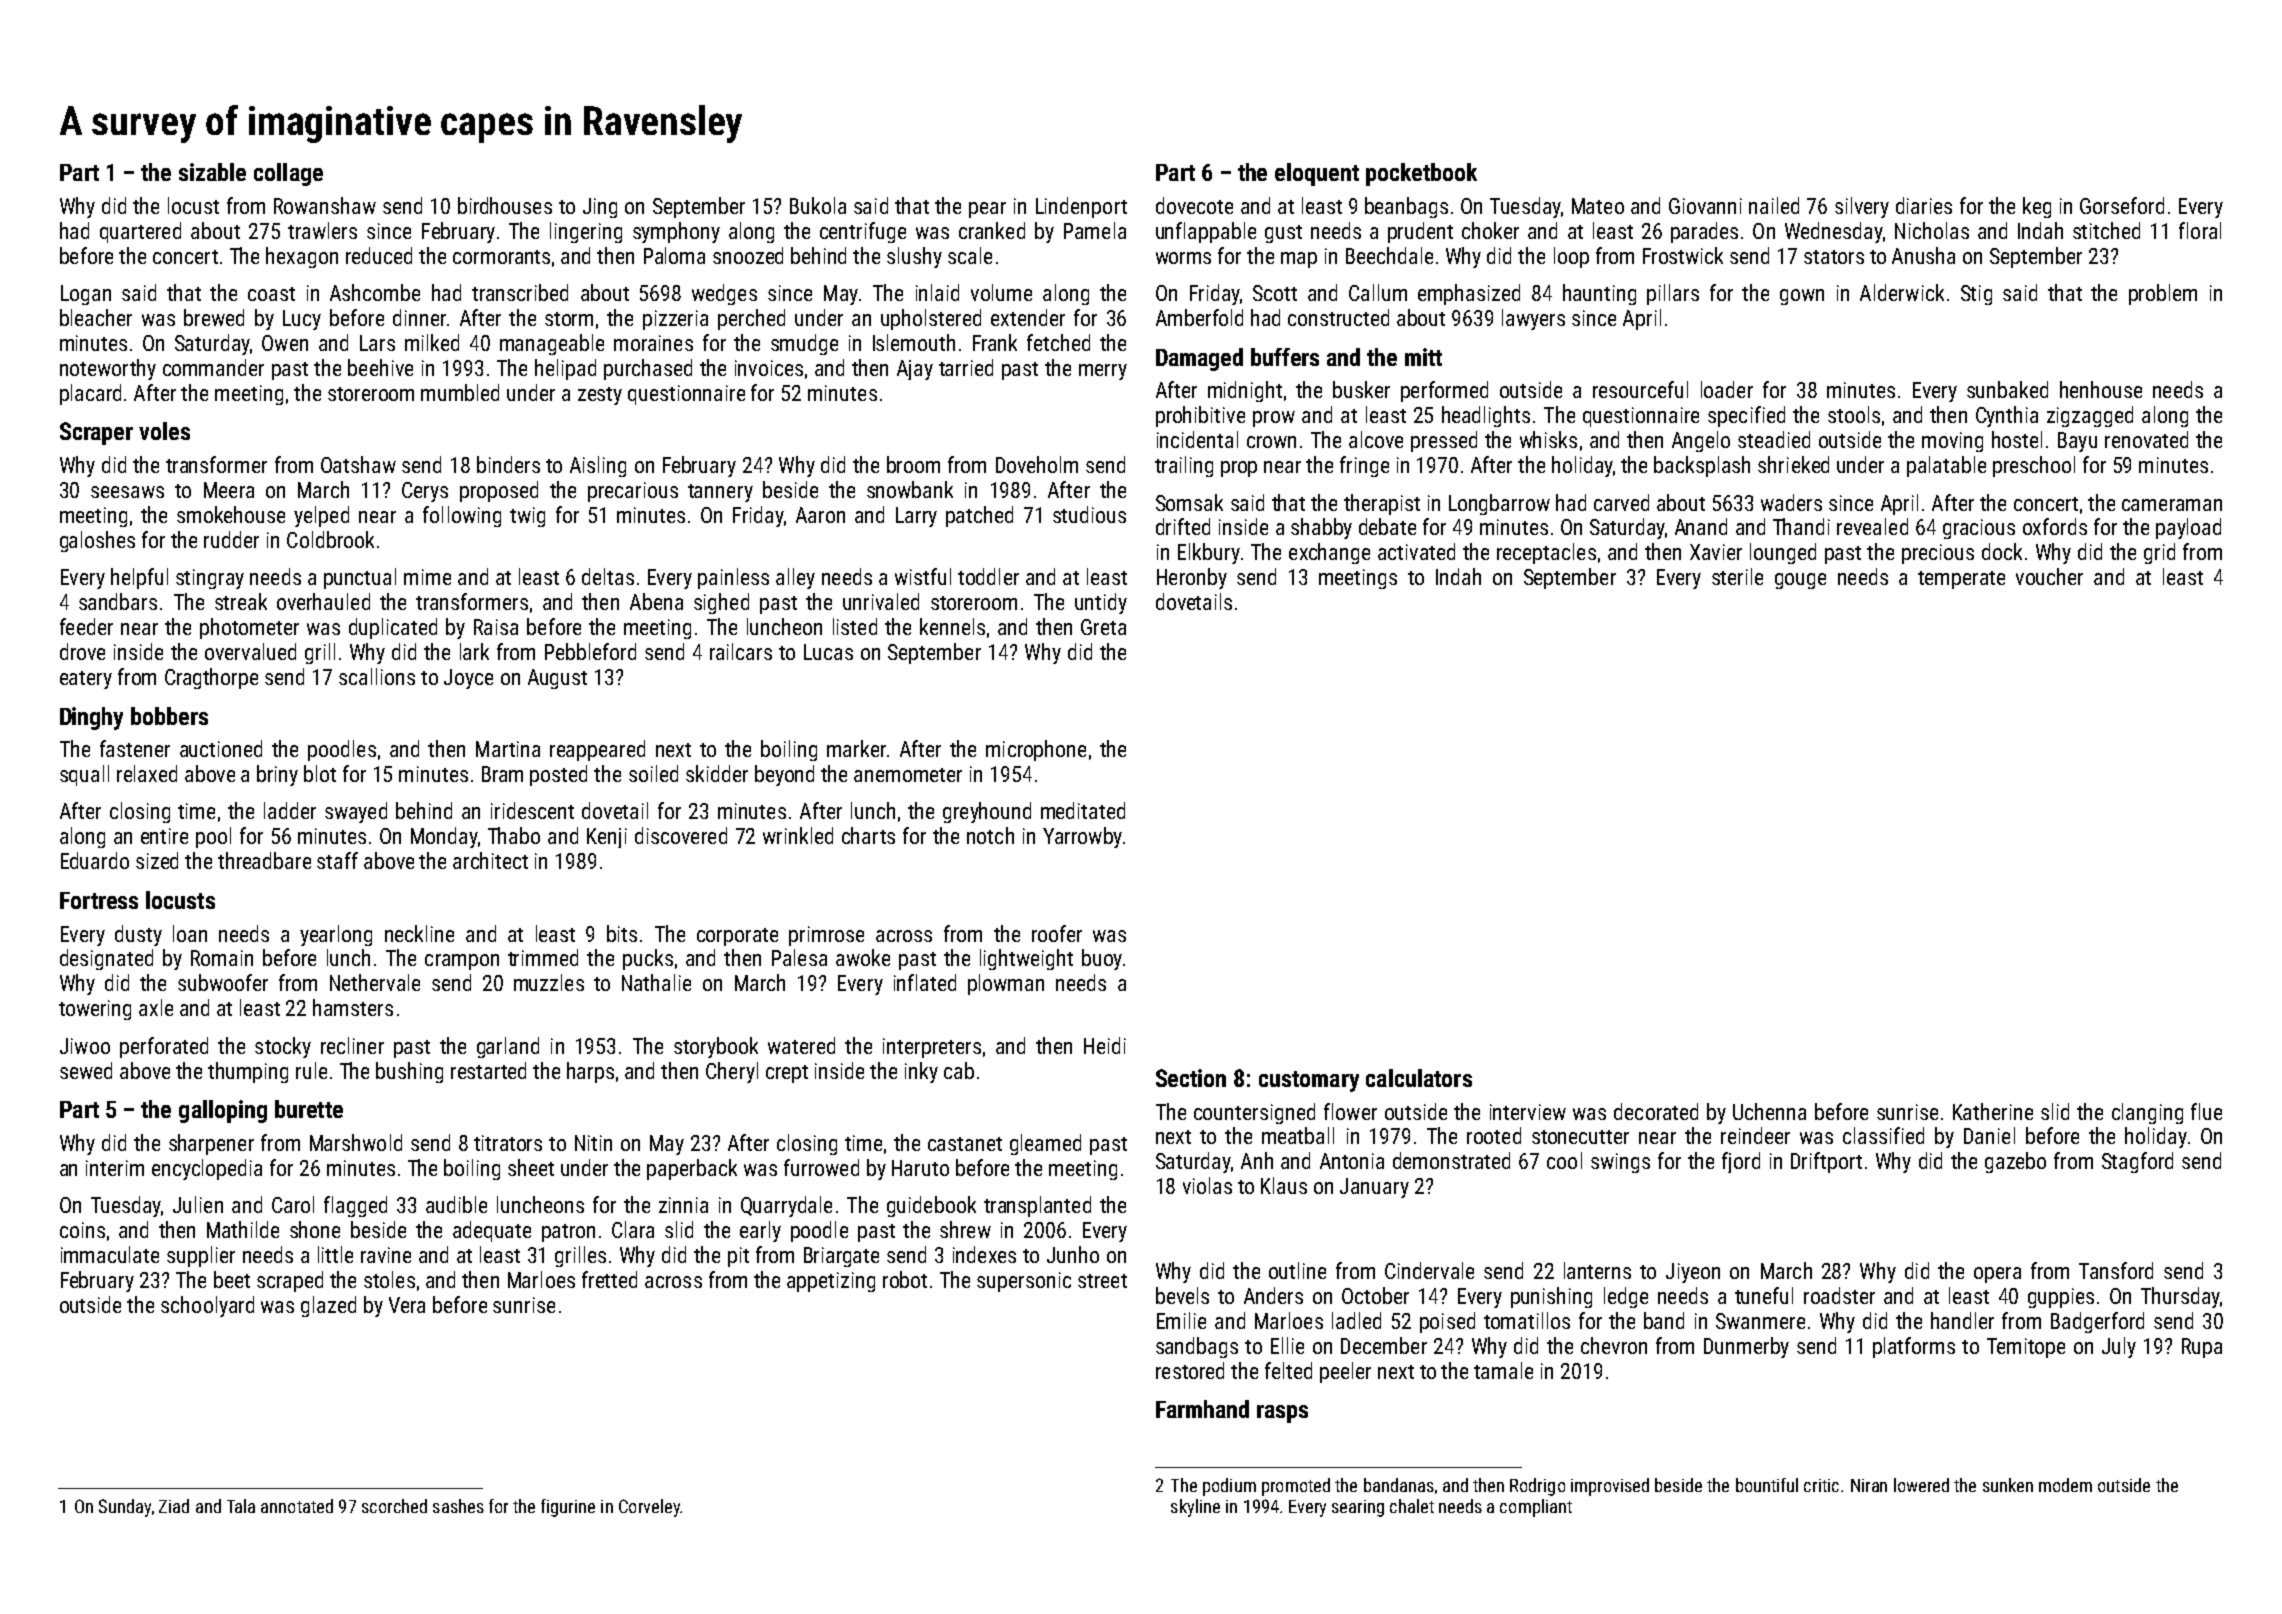 This page has height=1614, width=2282. Describe the element at coordinates (1499, 504) in the page. I see `Longbarrow` at that location.
